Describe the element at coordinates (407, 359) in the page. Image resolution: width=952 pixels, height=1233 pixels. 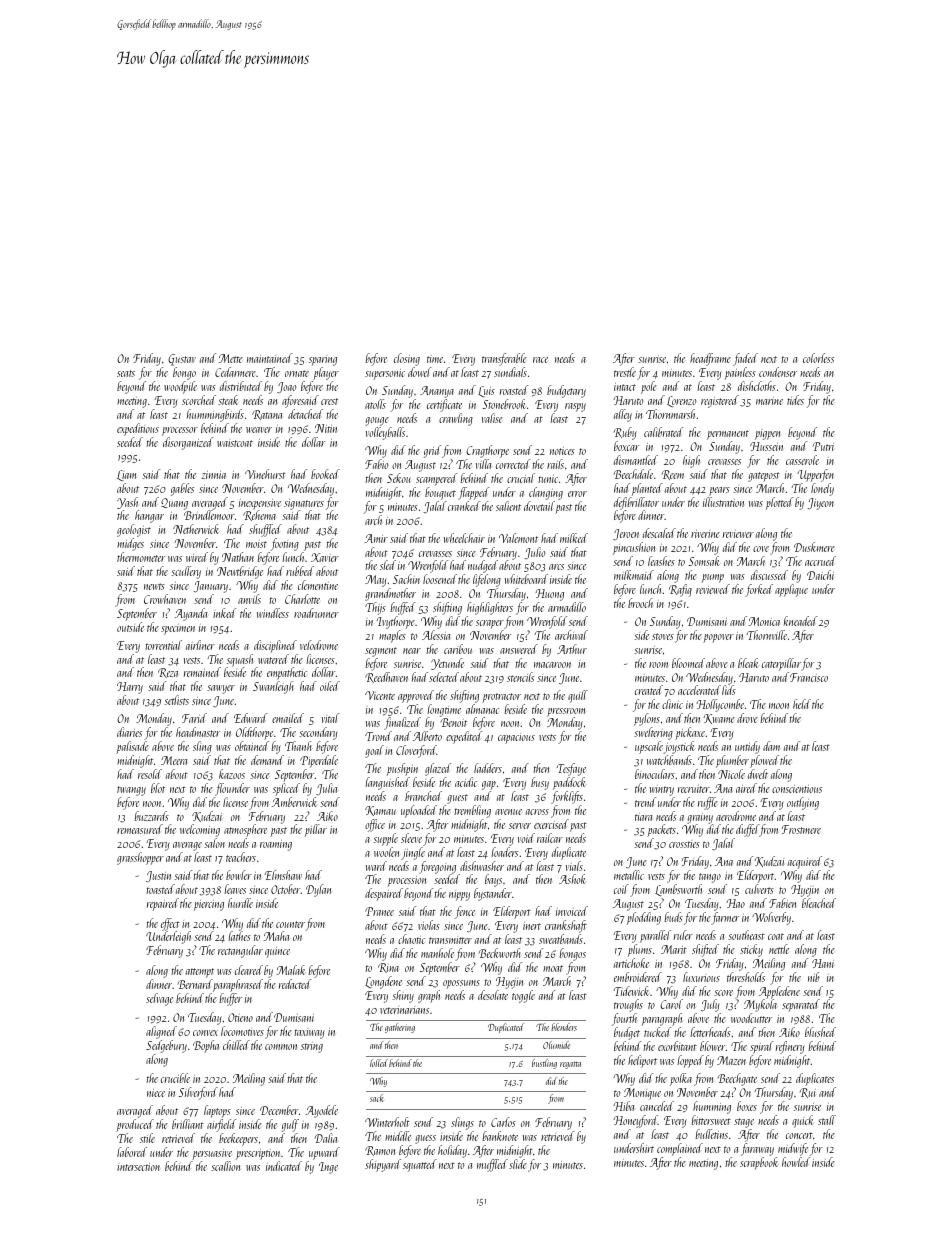
I see `closing` at that location.
